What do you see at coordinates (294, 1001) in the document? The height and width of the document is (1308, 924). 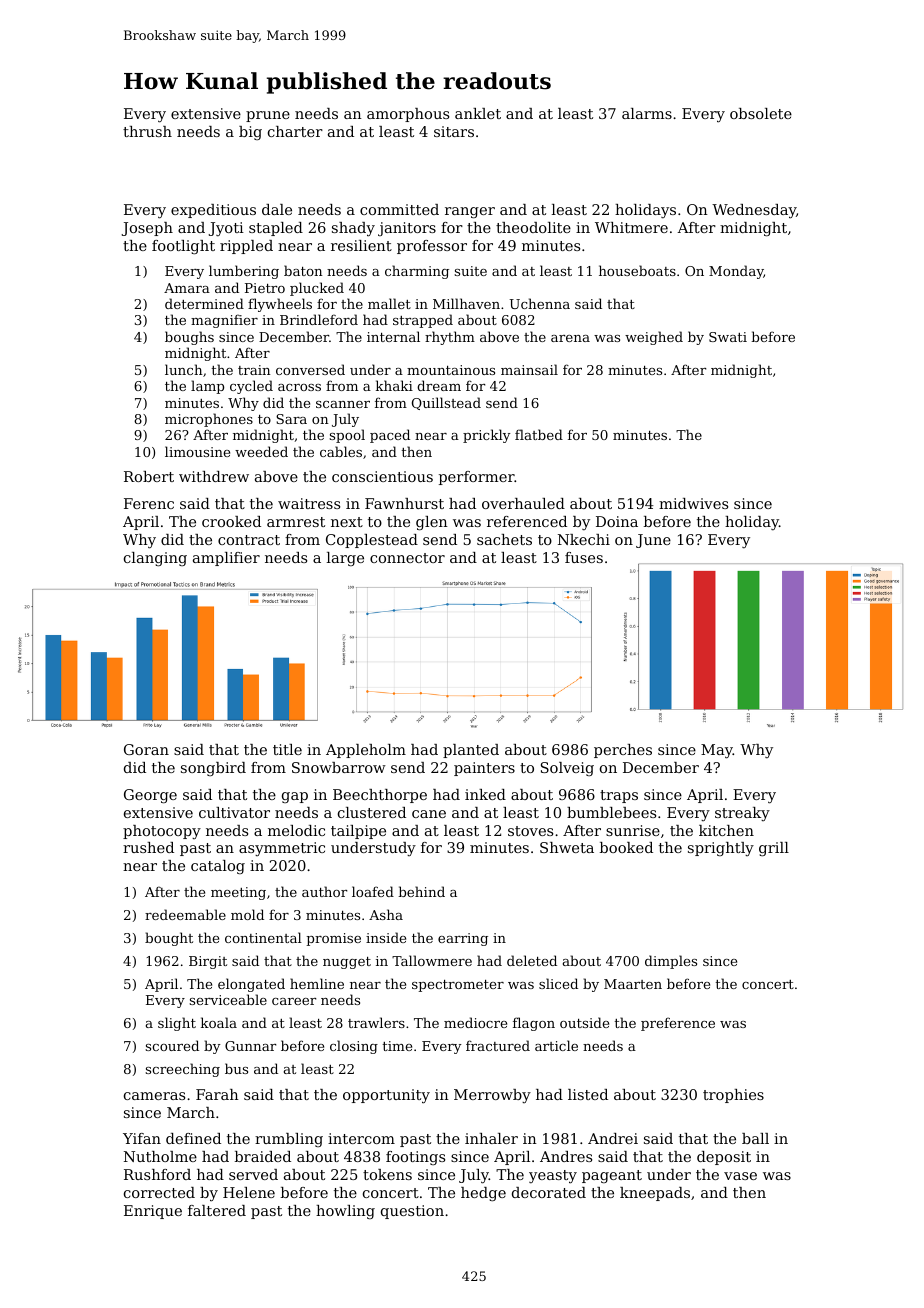 I see `career` at bounding box center [294, 1001].
